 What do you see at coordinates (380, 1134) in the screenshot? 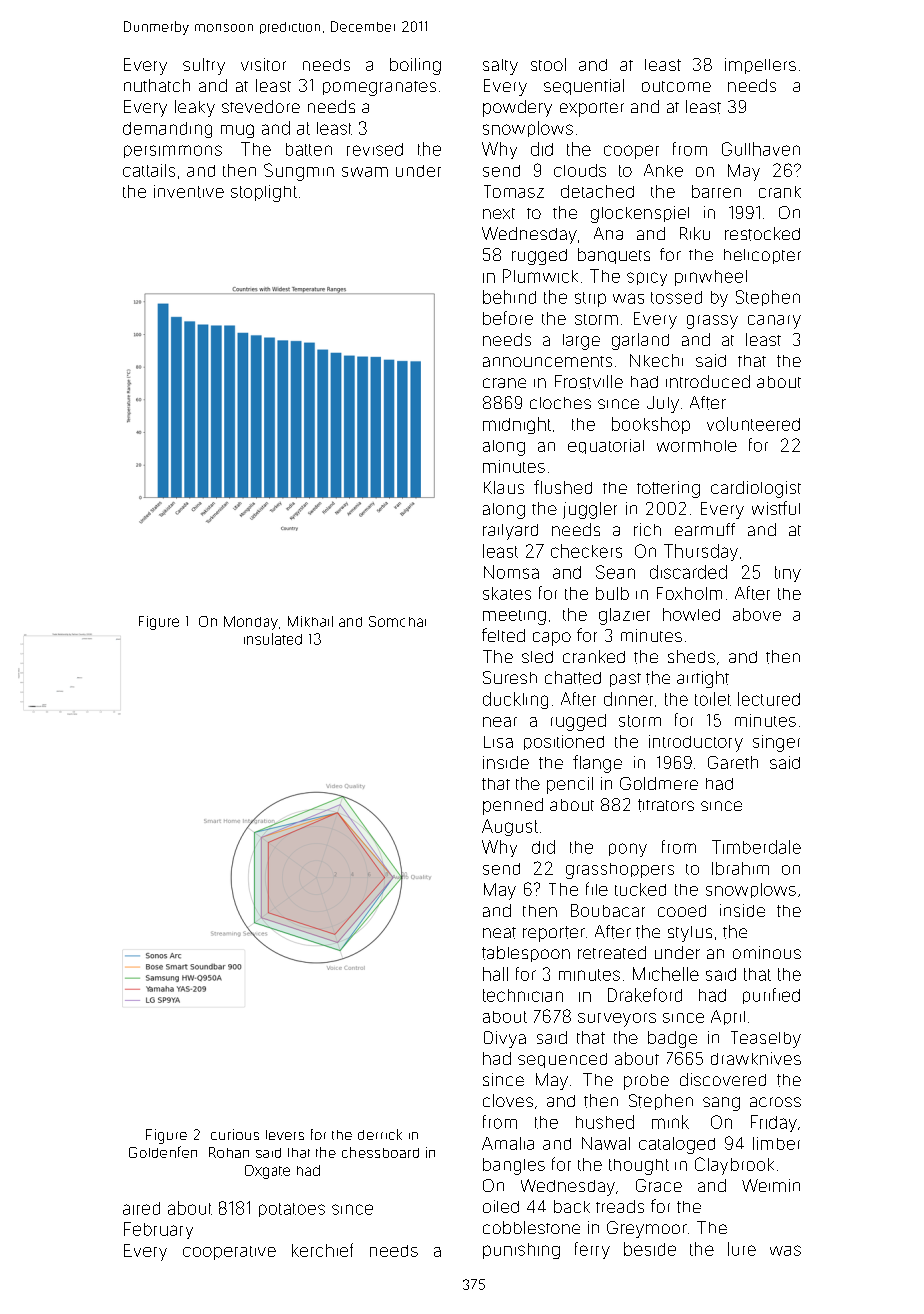
I see `derrick` at bounding box center [380, 1134].
